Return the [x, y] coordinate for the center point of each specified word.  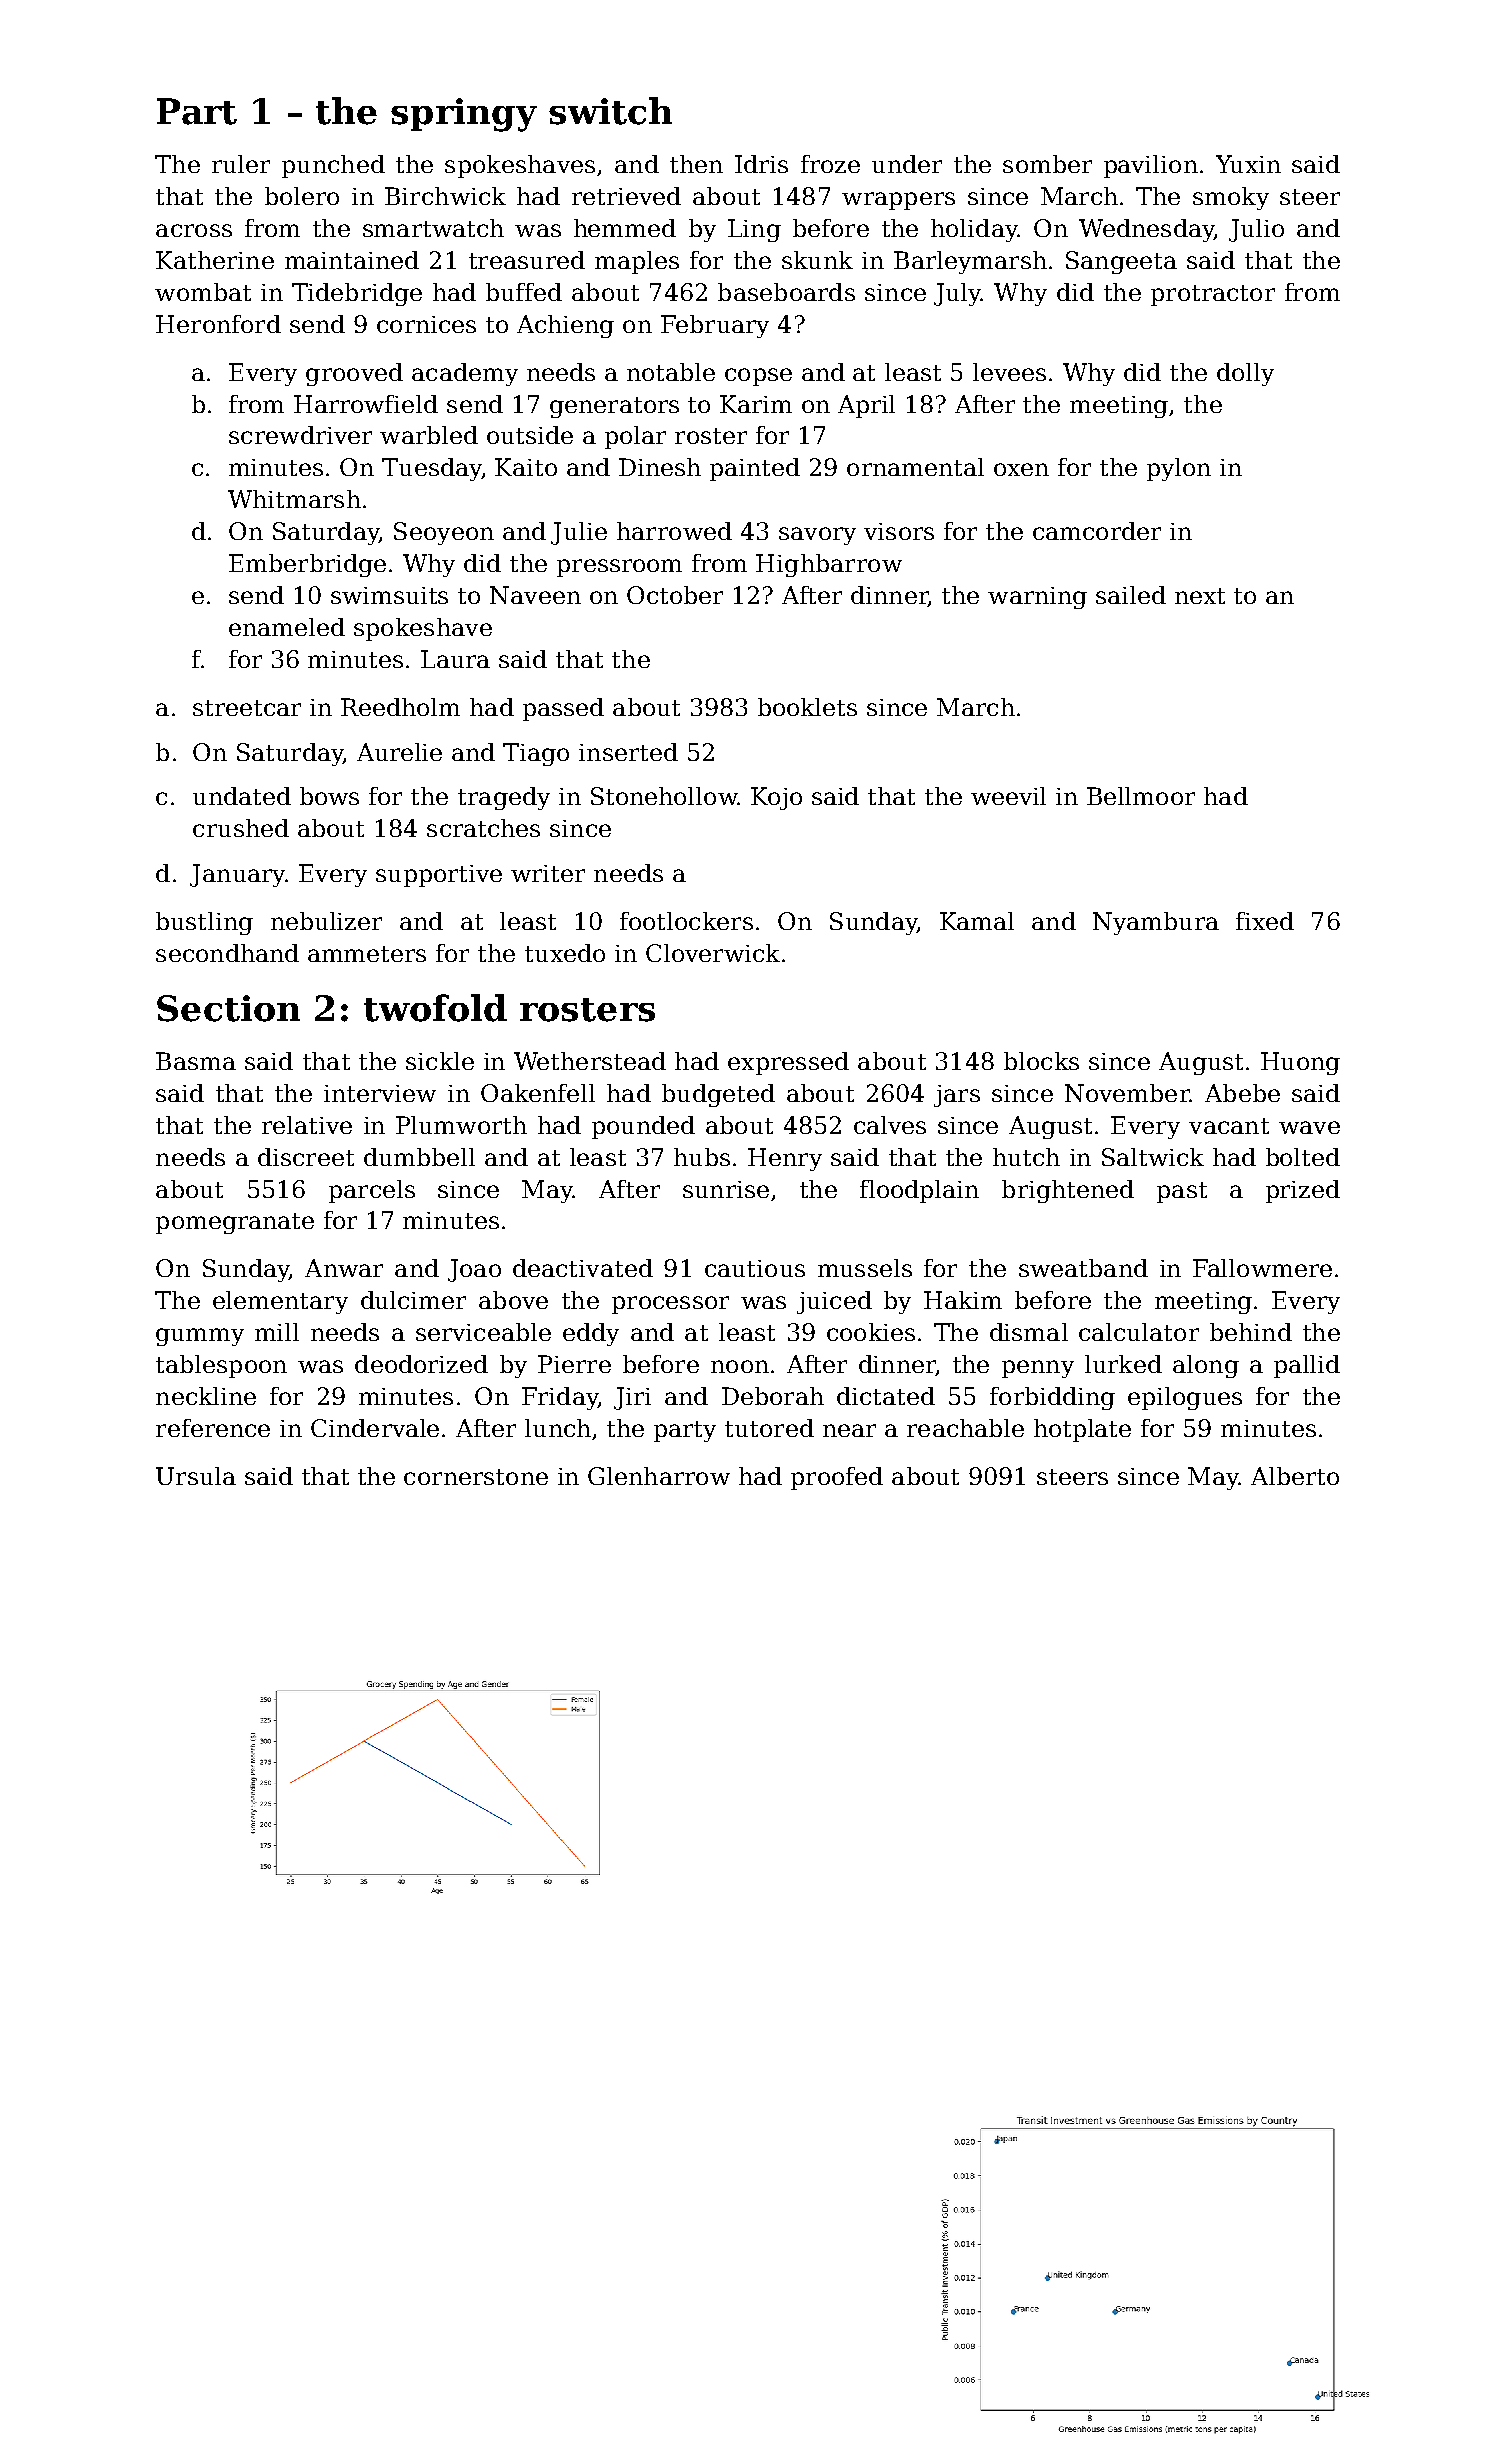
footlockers [686, 921]
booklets [807, 707]
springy [464, 115]
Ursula [196, 1476]
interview [380, 1093]
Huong [1300, 1063]
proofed [837, 1478]
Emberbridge [307, 565]
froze [830, 164]
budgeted [718, 1095]
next [1200, 596]
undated [242, 796]
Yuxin [1248, 164]
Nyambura [1156, 923]
